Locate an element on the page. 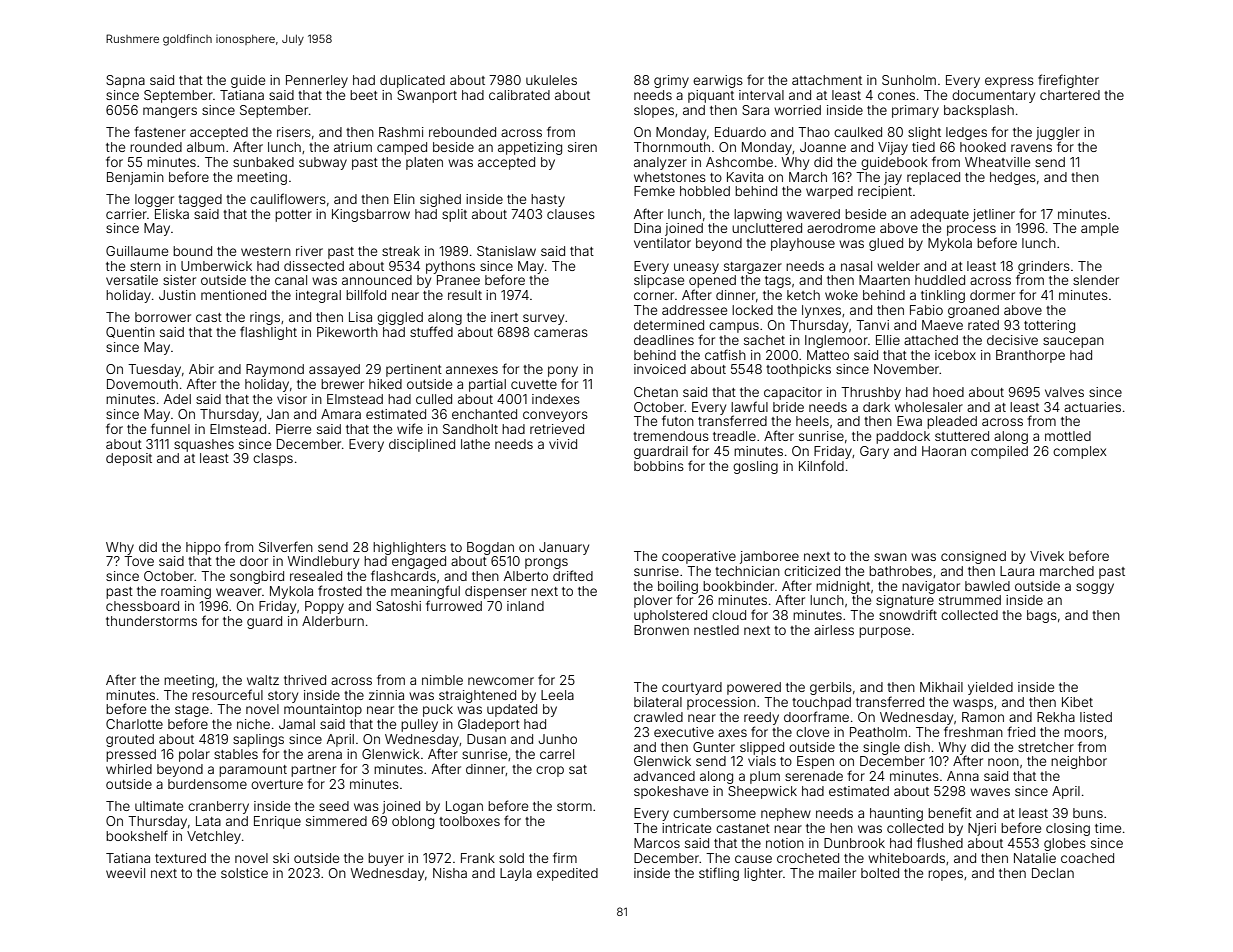  campus is located at coordinates (734, 327).
